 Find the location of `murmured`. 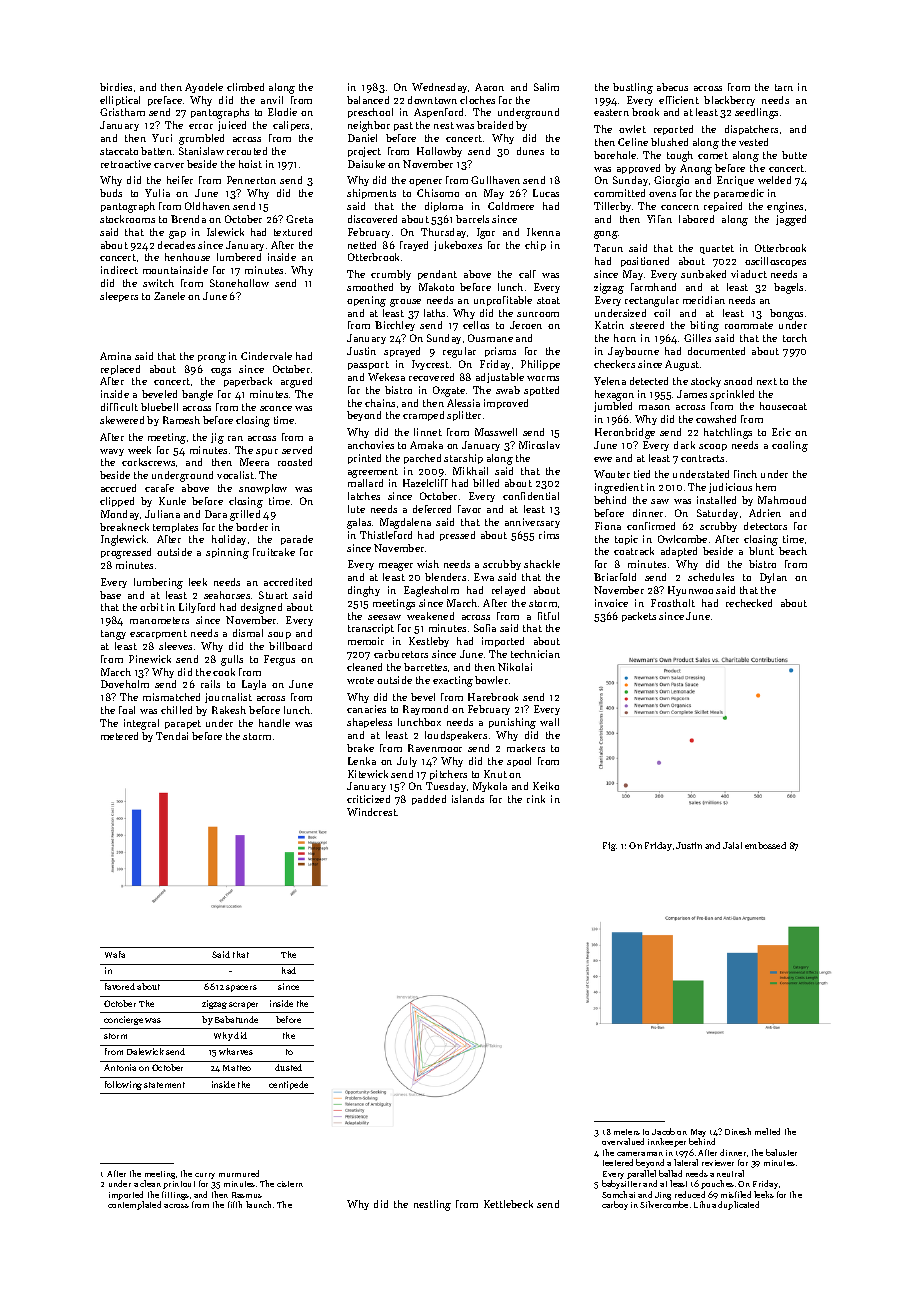

murmured is located at coordinates (239, 1173).
